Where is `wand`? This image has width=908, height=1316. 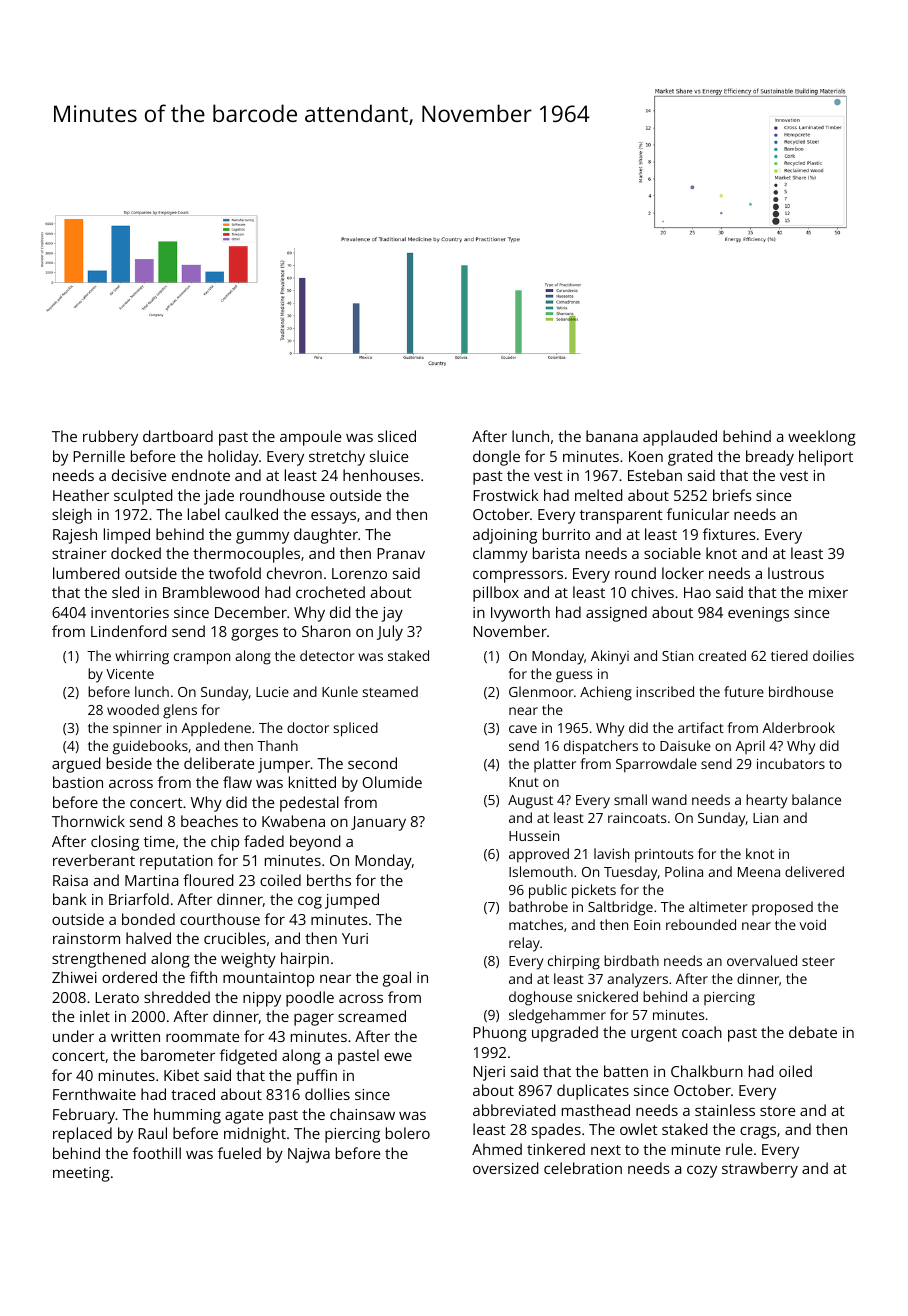 wand is located at coordinates (669, 799).
